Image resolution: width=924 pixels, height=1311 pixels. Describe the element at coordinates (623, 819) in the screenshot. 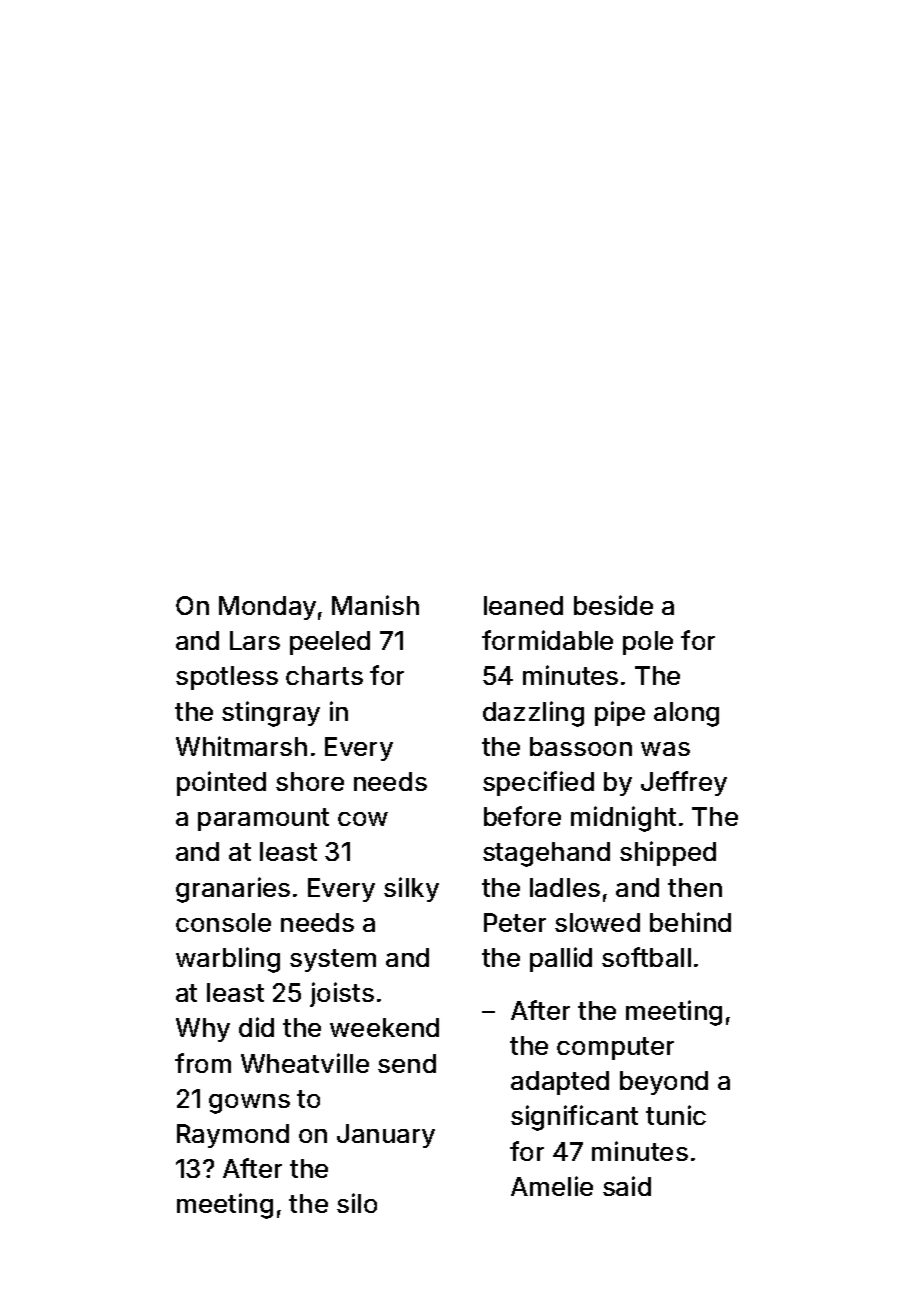

I see `midnight` at that location.
